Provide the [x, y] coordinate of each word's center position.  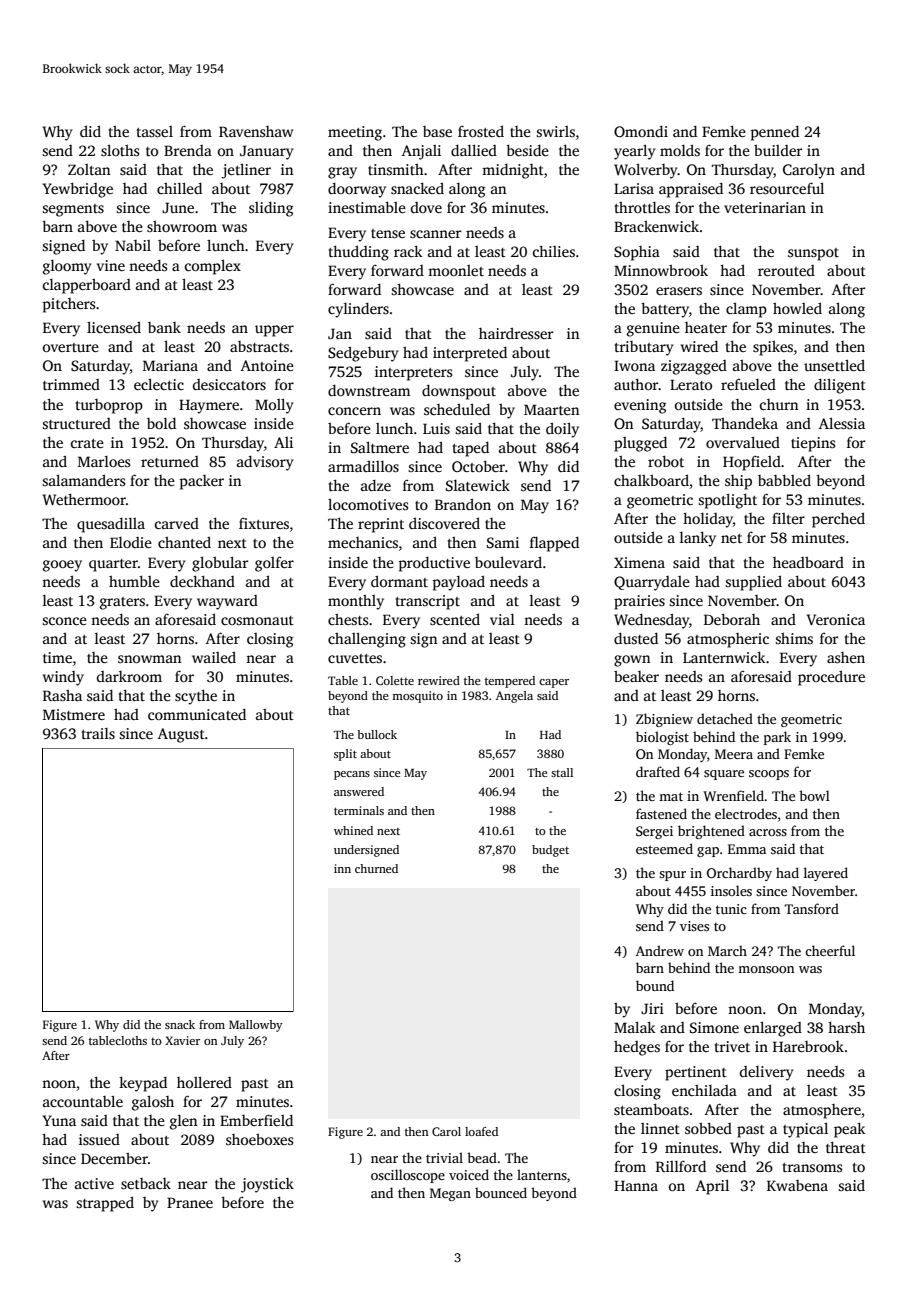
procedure [831, 678]
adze [376, 485]
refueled [748, 384]
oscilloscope [408, 1176]
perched [838, 520]
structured [76, 423]
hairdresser [516, 333]
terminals [359, 810]
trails [98, 733]
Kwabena [797, 1185]
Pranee [190, 1202]
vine [111, 265]
